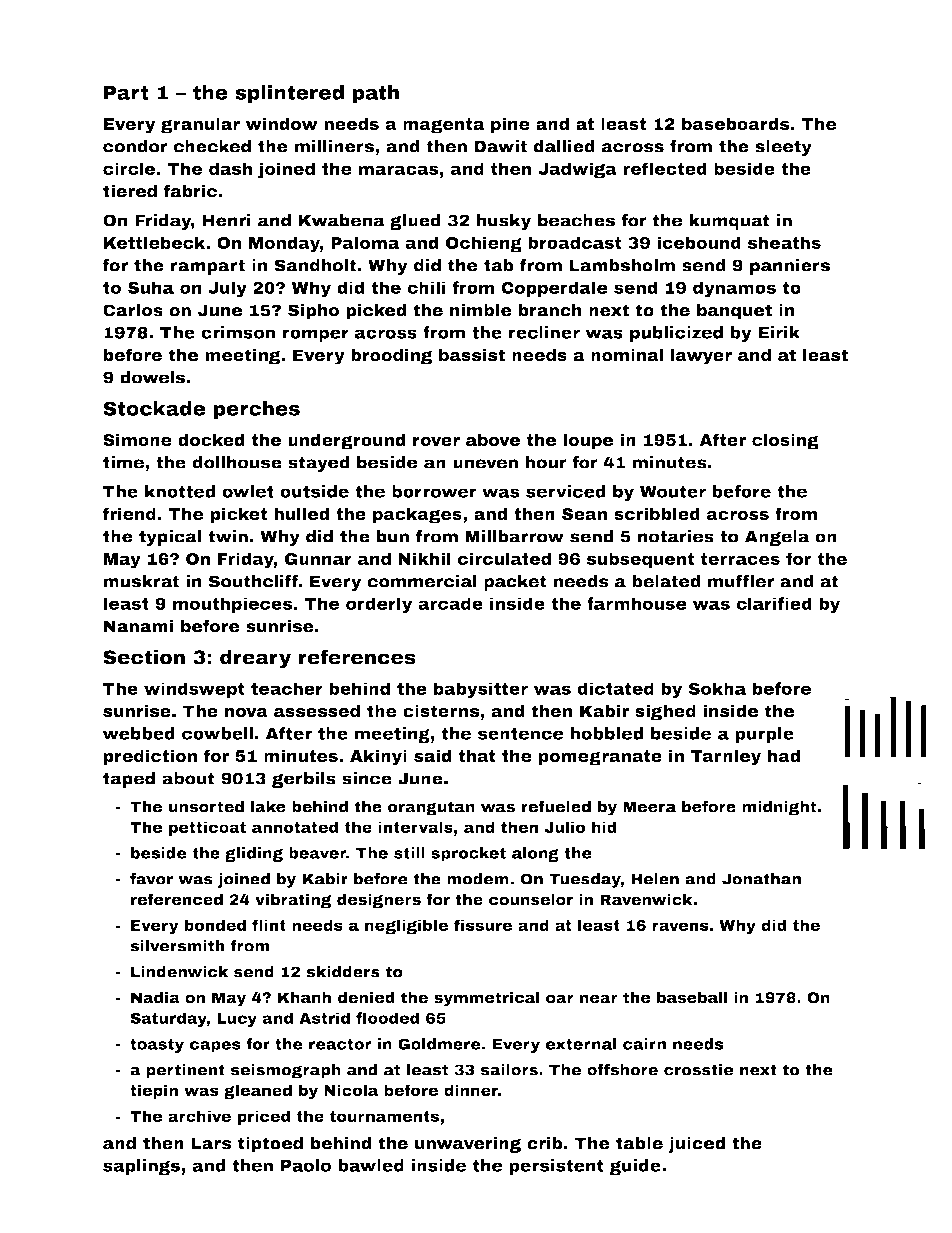 This screenshot has height=1233, width=952. What do you see at coordinates (185, 1071) in the screenshot?
I see `pertinent` at bounding box center [185, 1071].
